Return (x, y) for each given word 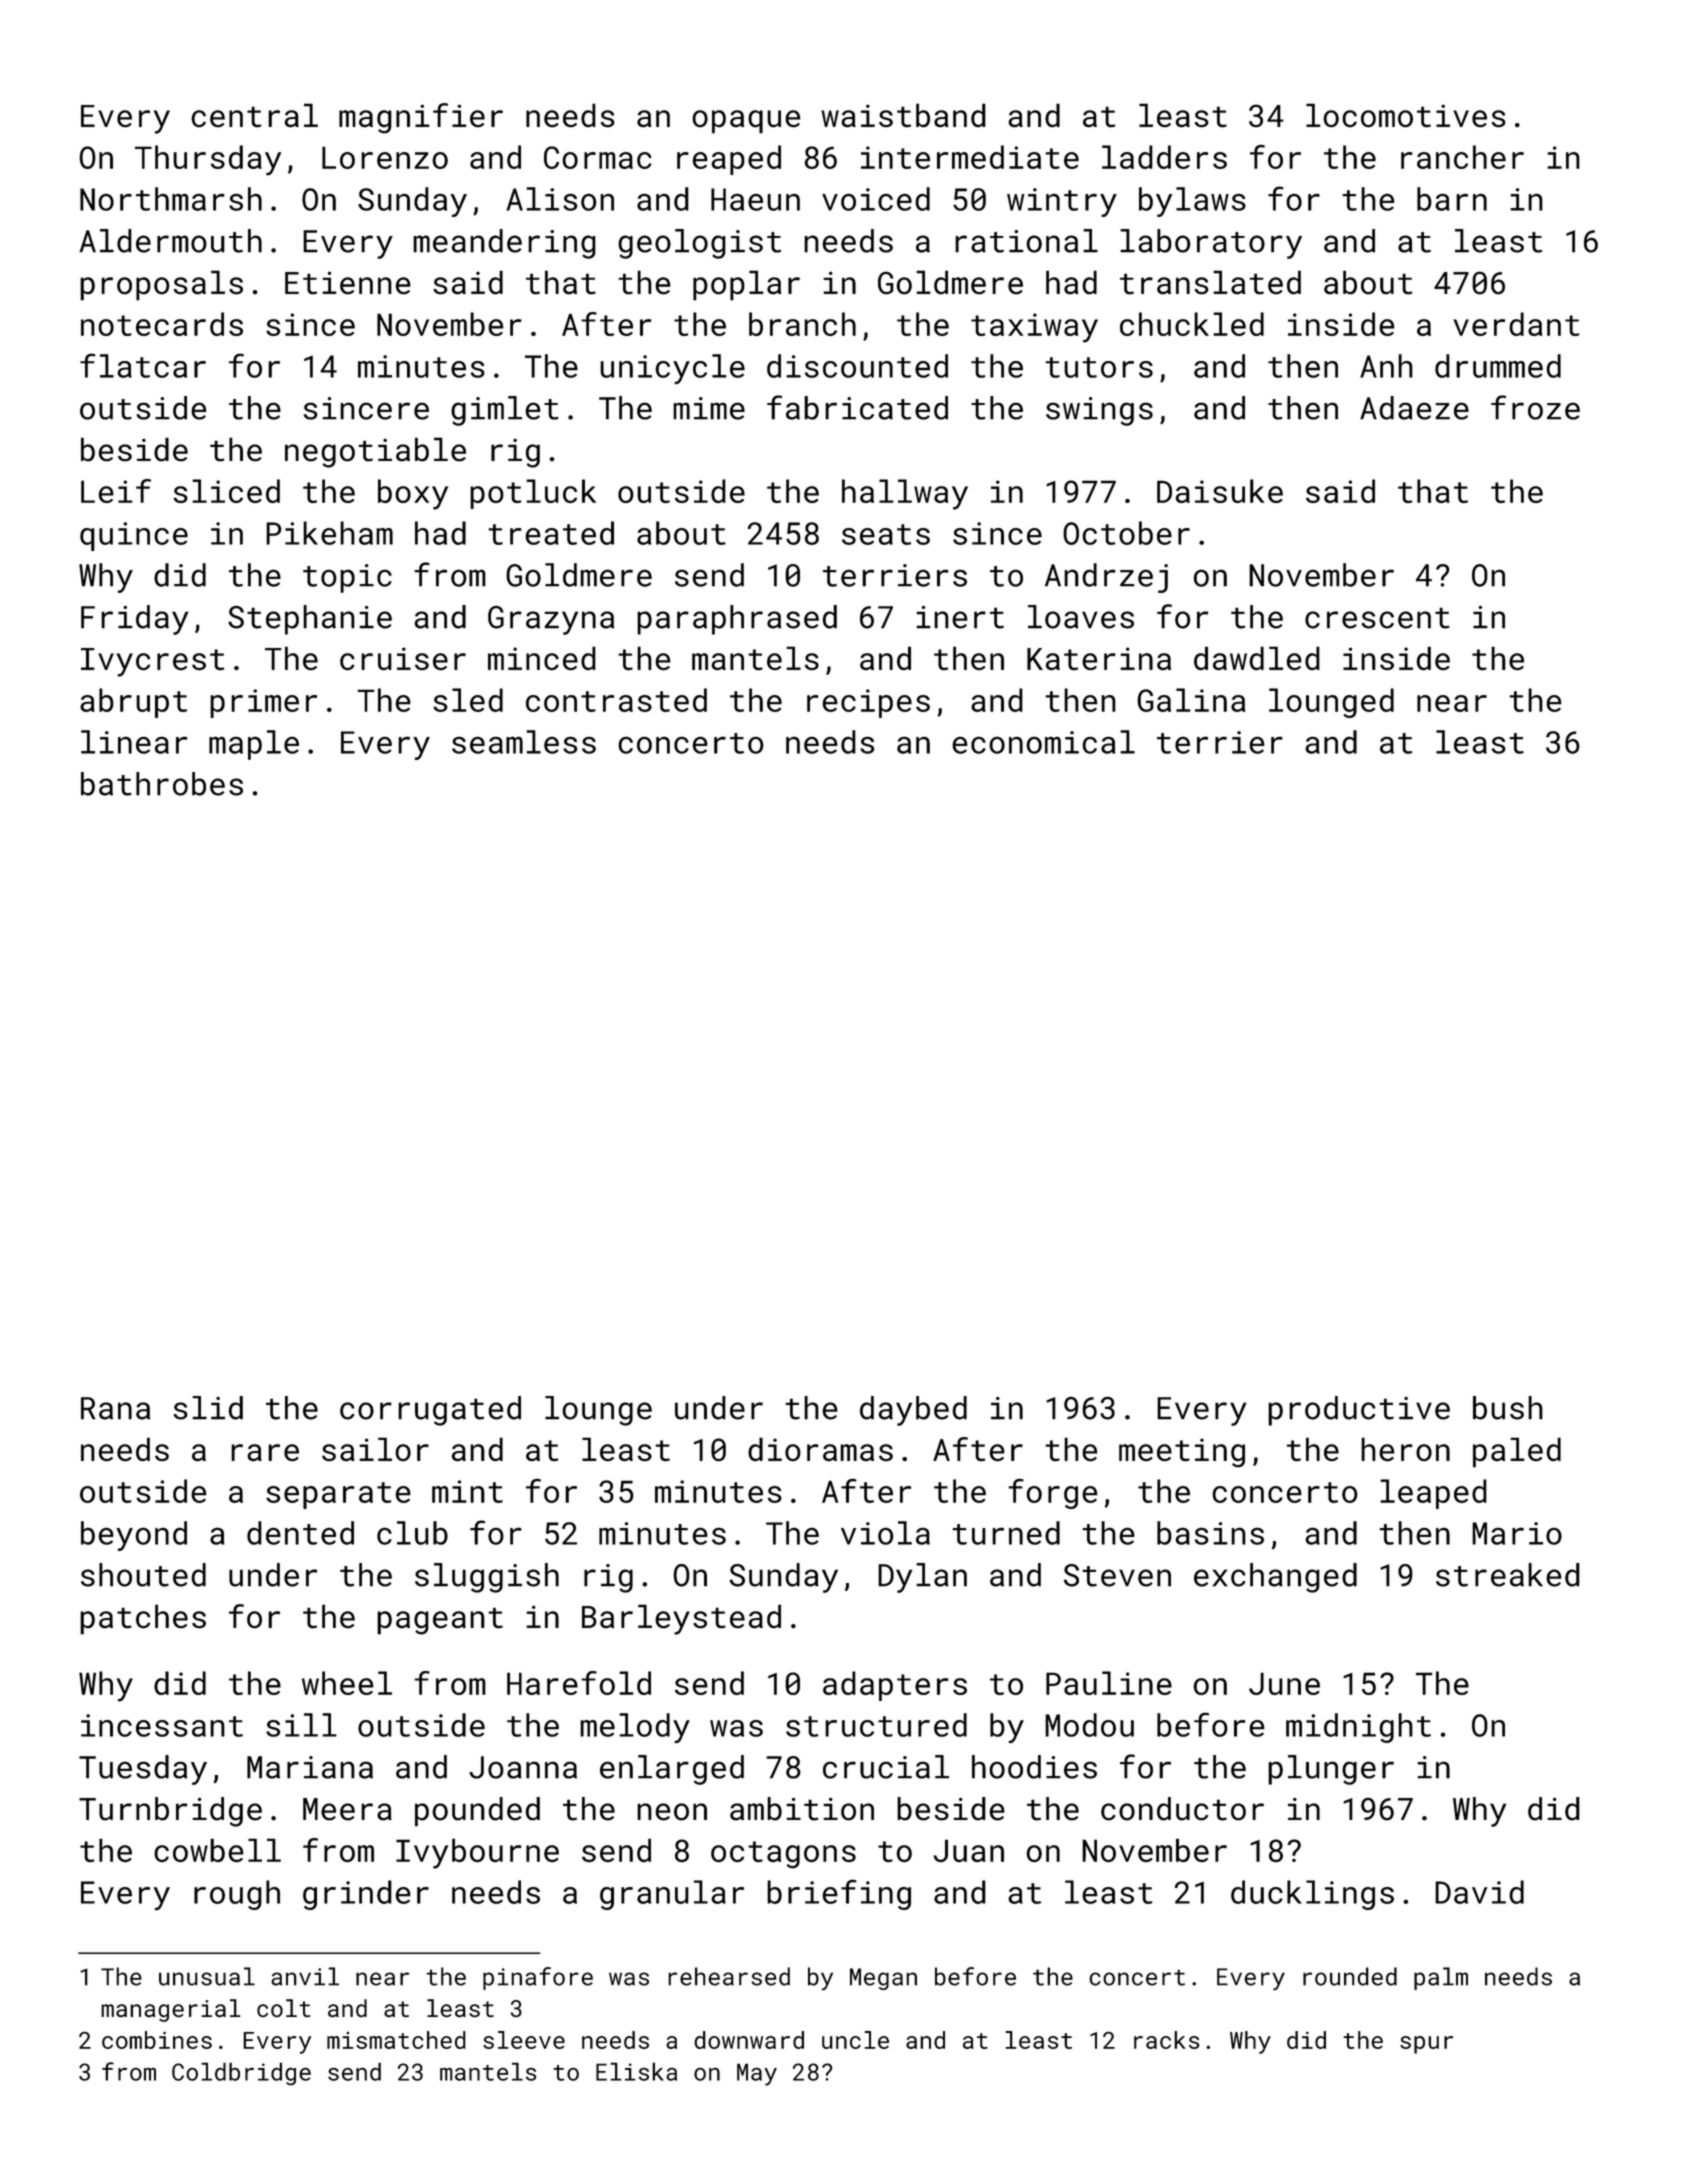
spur (1426, 2045)
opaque (746, 122)
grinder (366, 1895)
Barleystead (681, 1619)
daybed (913, 1411)
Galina (1191, 700)
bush (1508, 1408)
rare (265, 1453)
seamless (524, 742)
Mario (1517, 1533)
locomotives (1406, 115)
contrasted (616, 700)
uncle (855, 2040)
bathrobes (162, 784)
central (254, 115)
